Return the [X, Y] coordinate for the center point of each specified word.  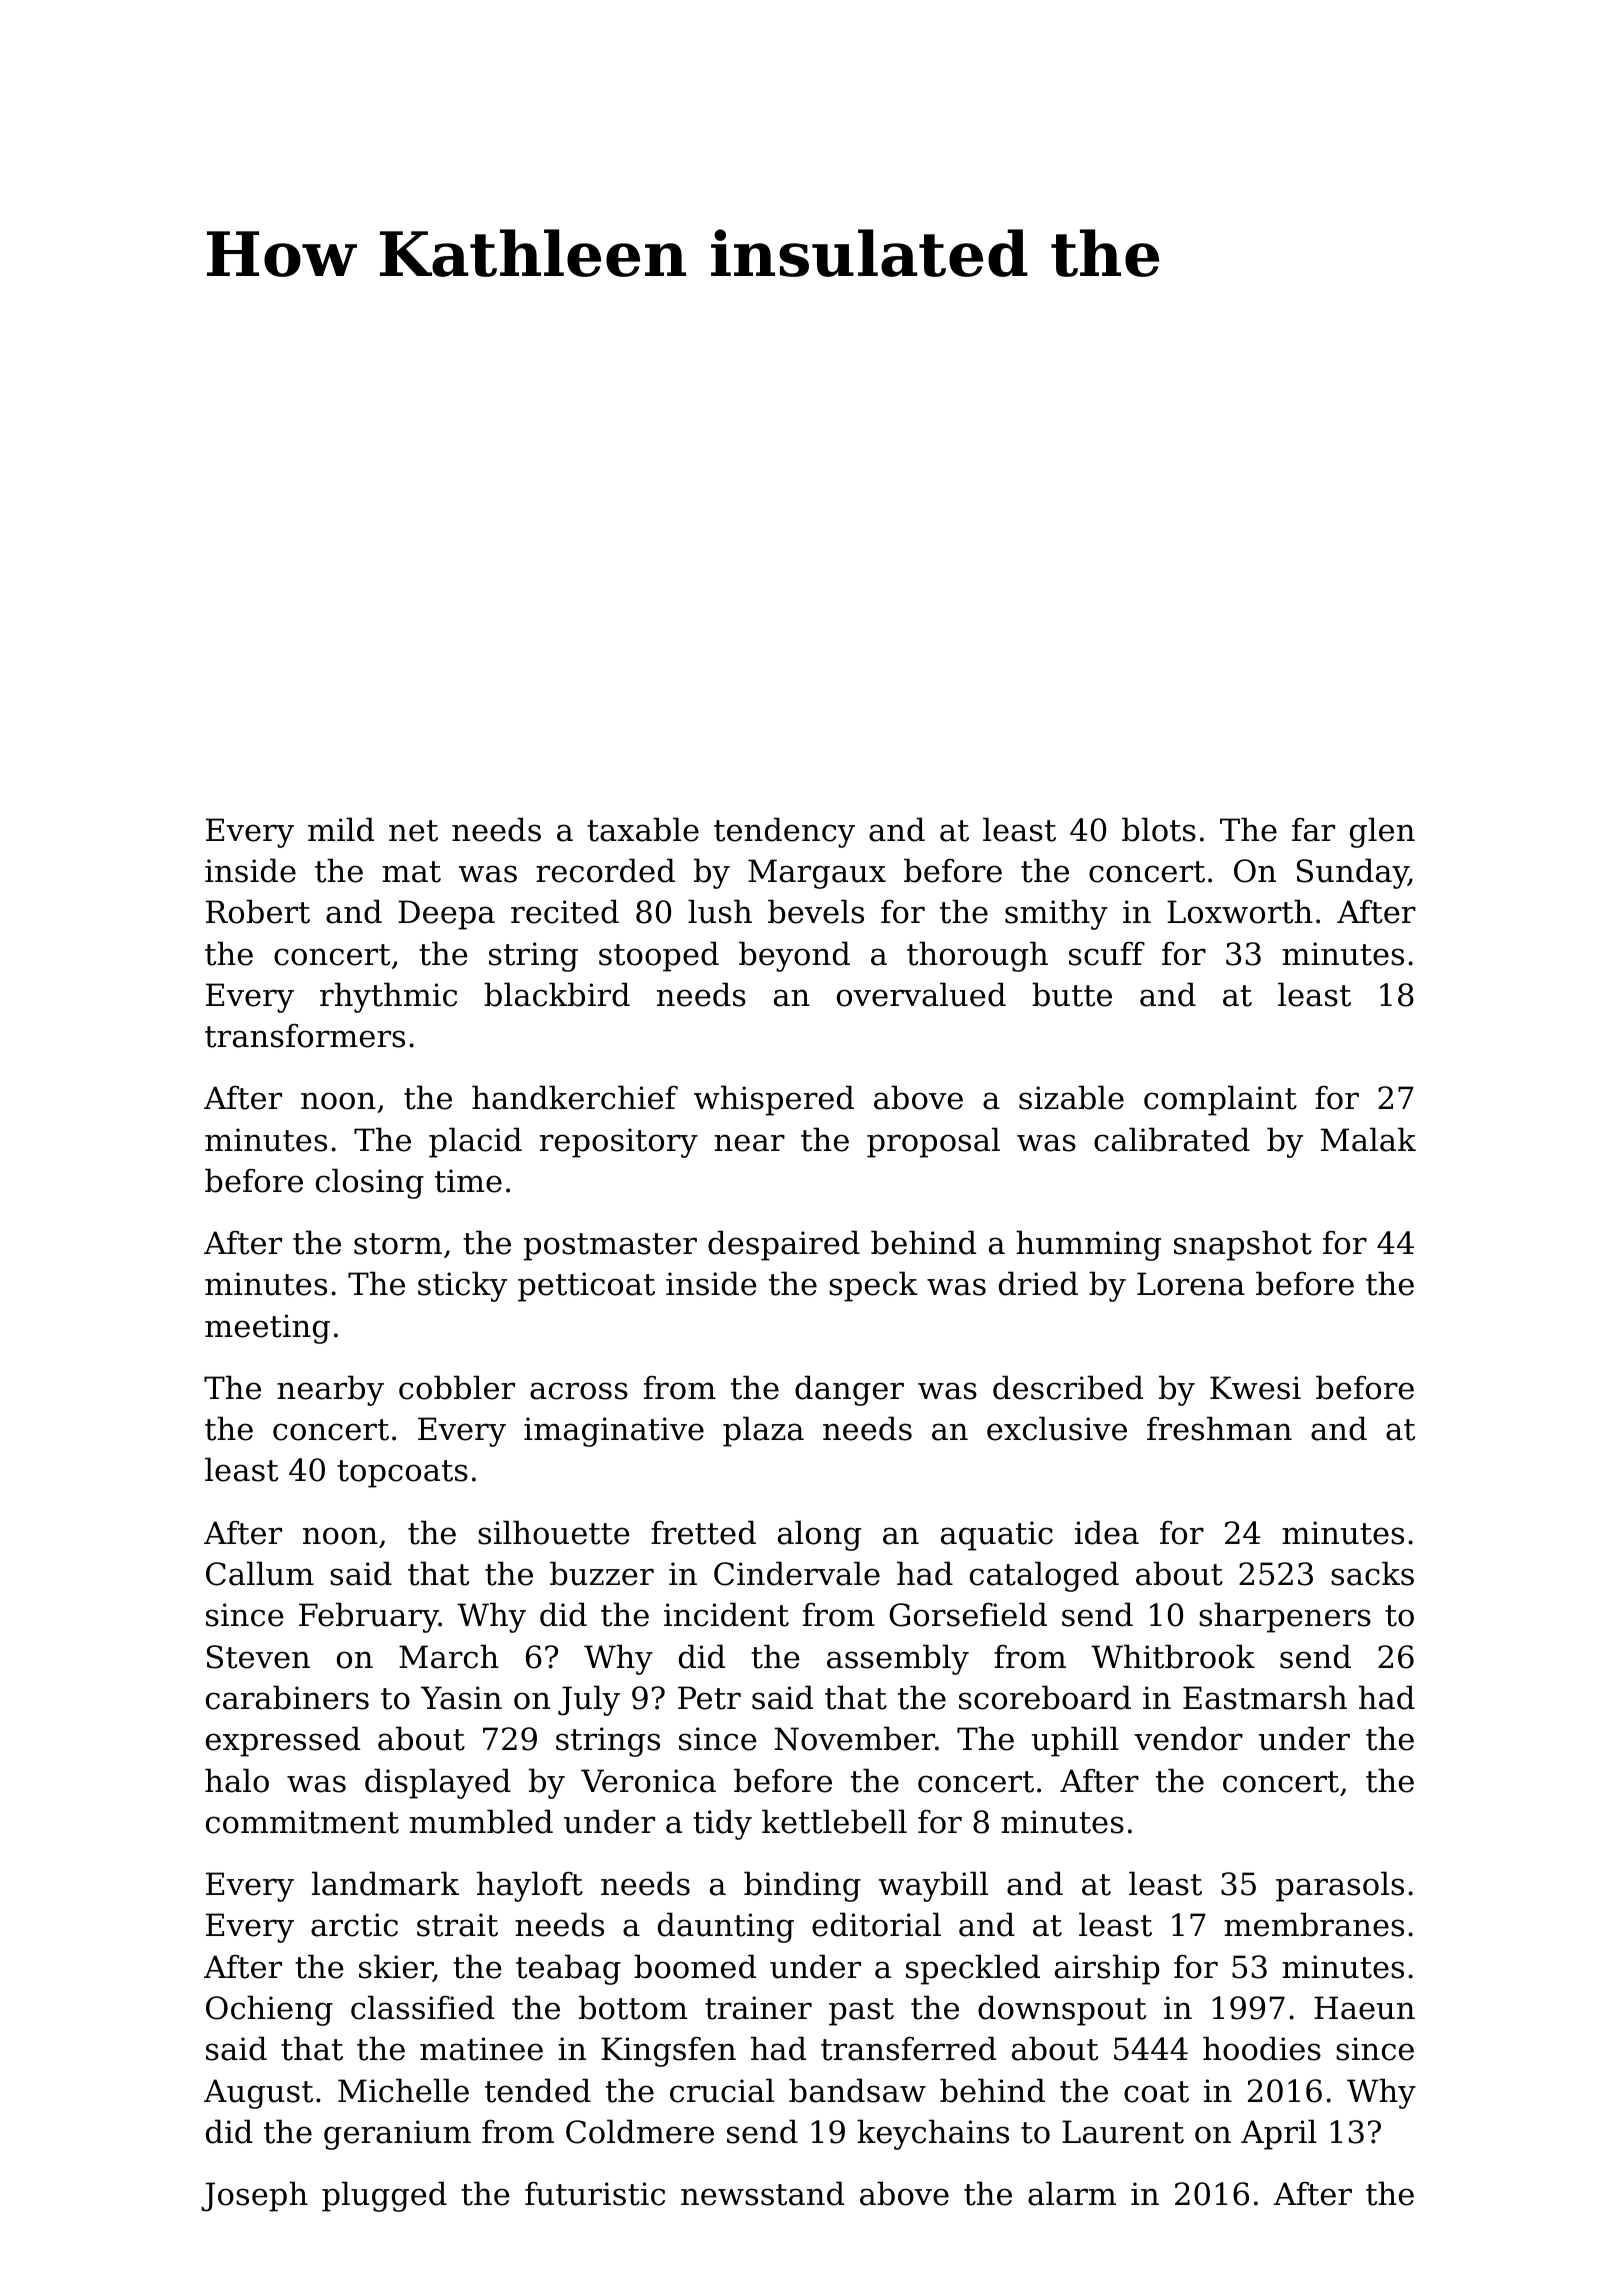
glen [1382, 832]
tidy [722, 1824]
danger [849, 1390]
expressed [283, 1741]
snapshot [1243, 1245]
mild [341, 829]
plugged [384, 2196]
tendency [784, 832]
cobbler [457, 1387]
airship [1107, 1969]
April [1279, 2134]
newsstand [762, 2193]
